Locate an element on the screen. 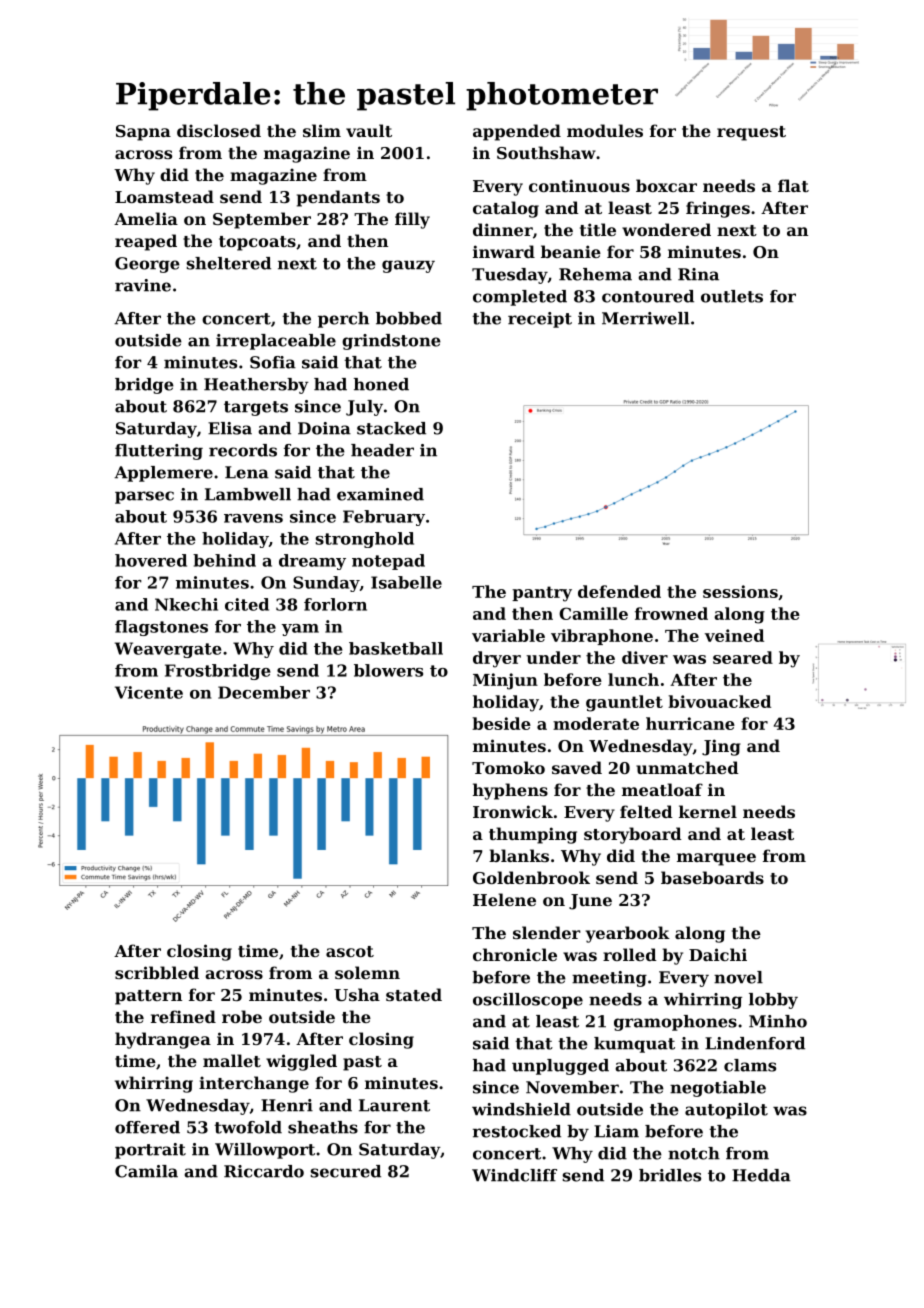  sessions is located at coordinates (740, 591).
